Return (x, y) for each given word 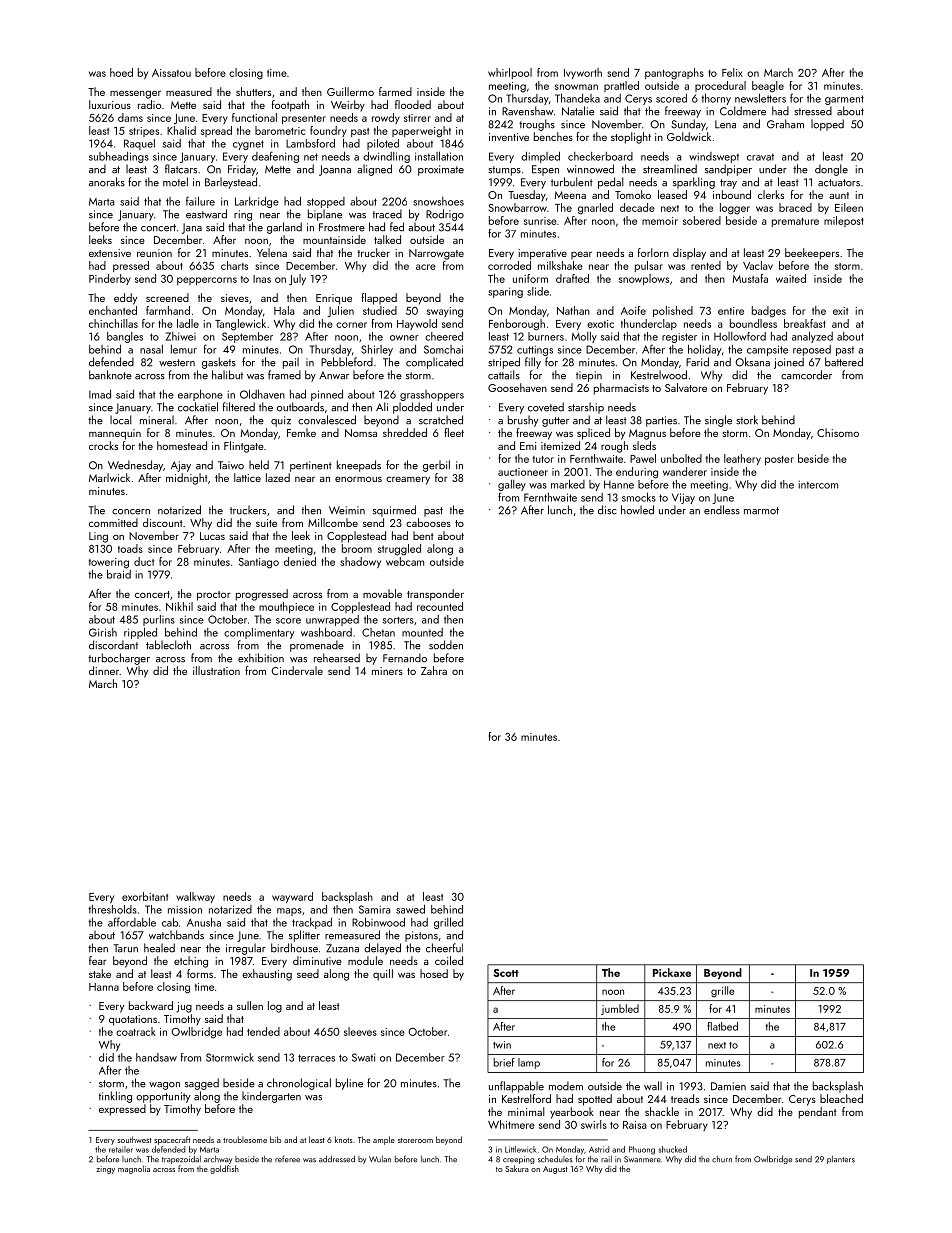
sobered (702, 220)
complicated (434, 363)
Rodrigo (445, 215)
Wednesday (135, 466)
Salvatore (686, 387)
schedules (555, 1159)
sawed (410, 909)
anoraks (107, 182)
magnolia (134, 1169)
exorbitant (145, 896)
